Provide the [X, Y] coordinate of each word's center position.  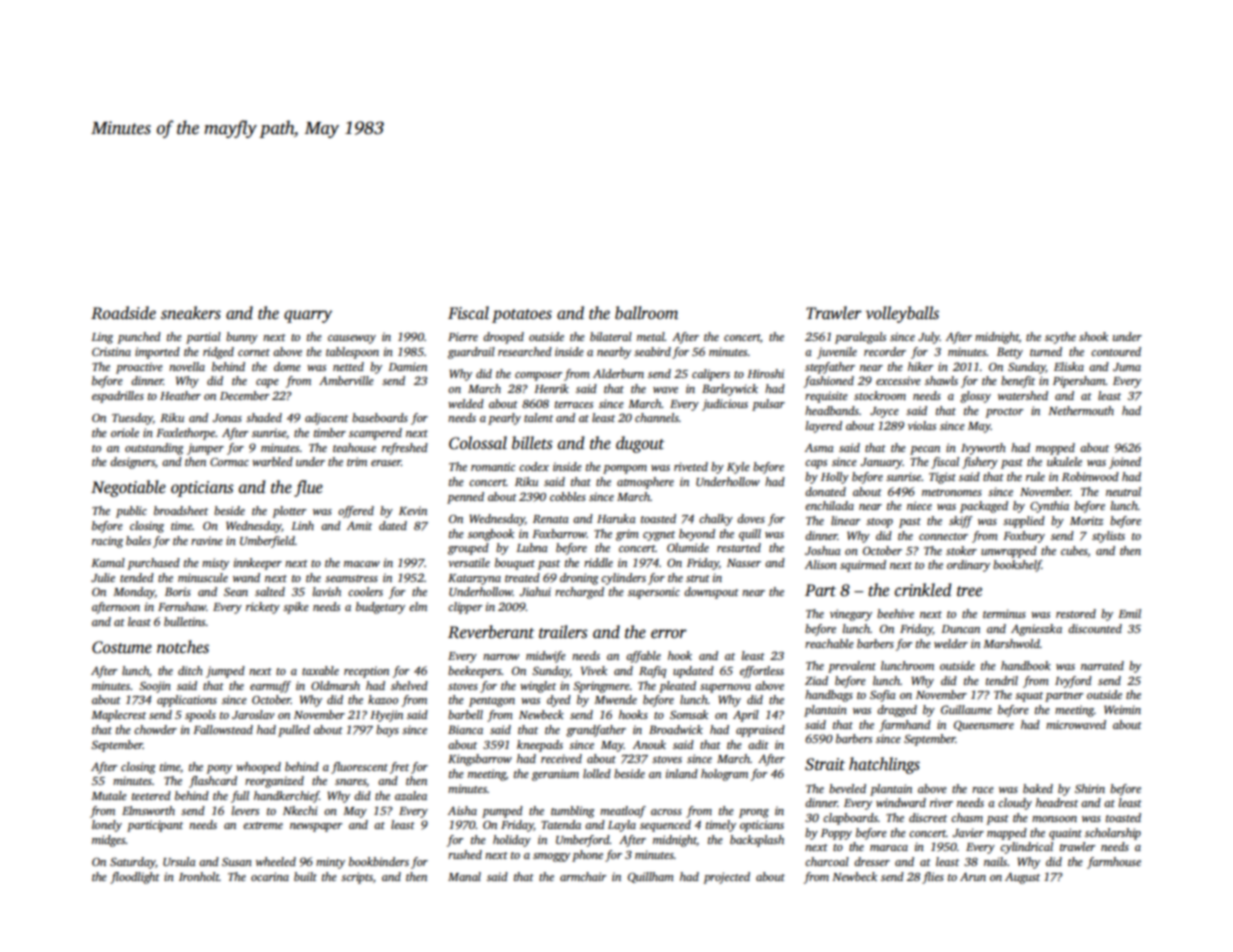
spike [296, 608]
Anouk [649, 744]
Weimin [1122, 709]
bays [387, 731]
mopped [1055, 449]
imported [157, 353]
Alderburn [618, 373]
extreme [263, 825]
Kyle [738, 468]
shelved [409, 685]
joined [1125, 463]
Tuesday [132, 419]
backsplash [757, 841]
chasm [967, 817]
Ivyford [1073, 682]
